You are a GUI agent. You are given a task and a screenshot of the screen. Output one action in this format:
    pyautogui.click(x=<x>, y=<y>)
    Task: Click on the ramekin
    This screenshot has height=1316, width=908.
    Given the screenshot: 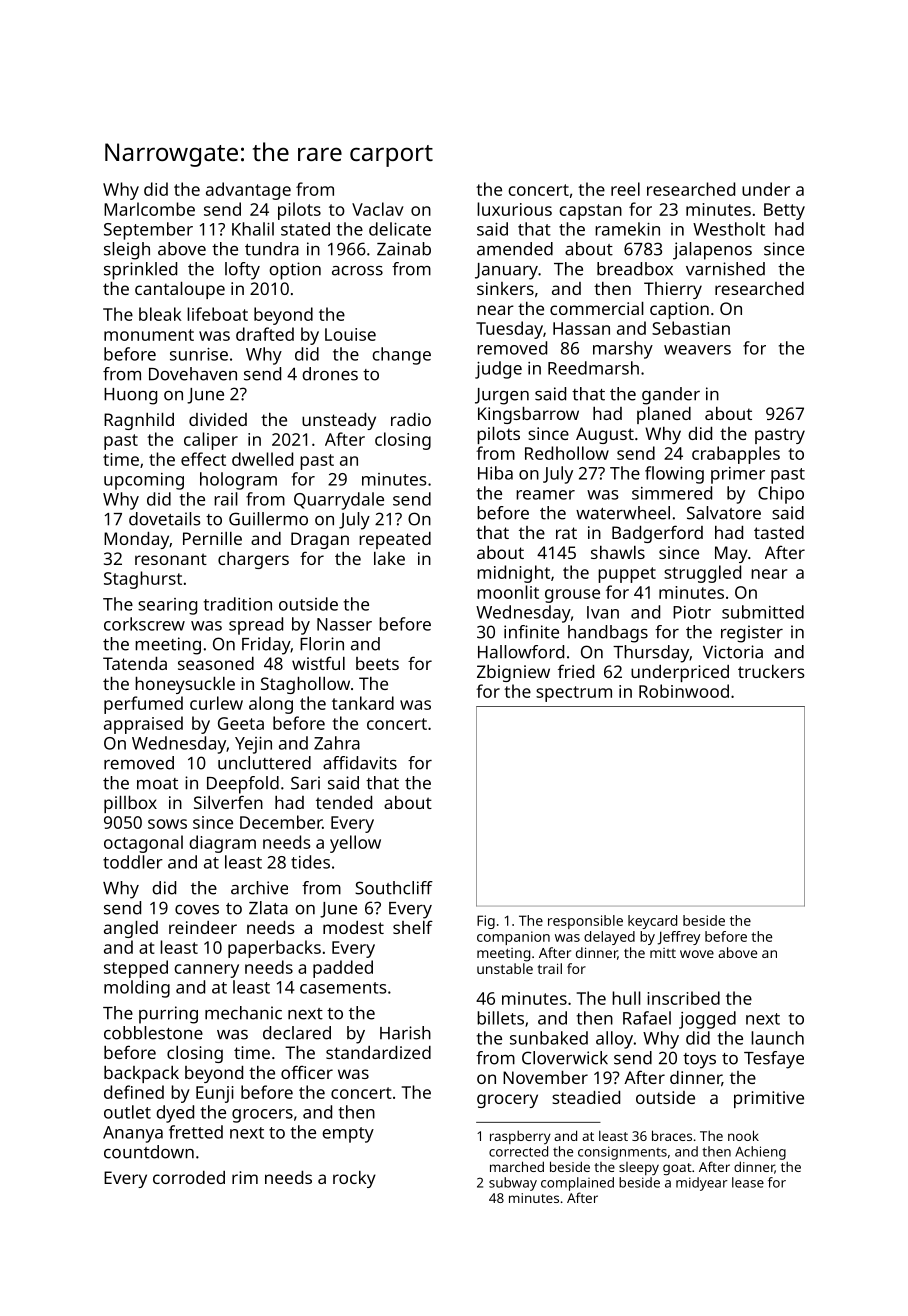 What is the action you would take?
    pyautogui.click(x=627, y=229)
